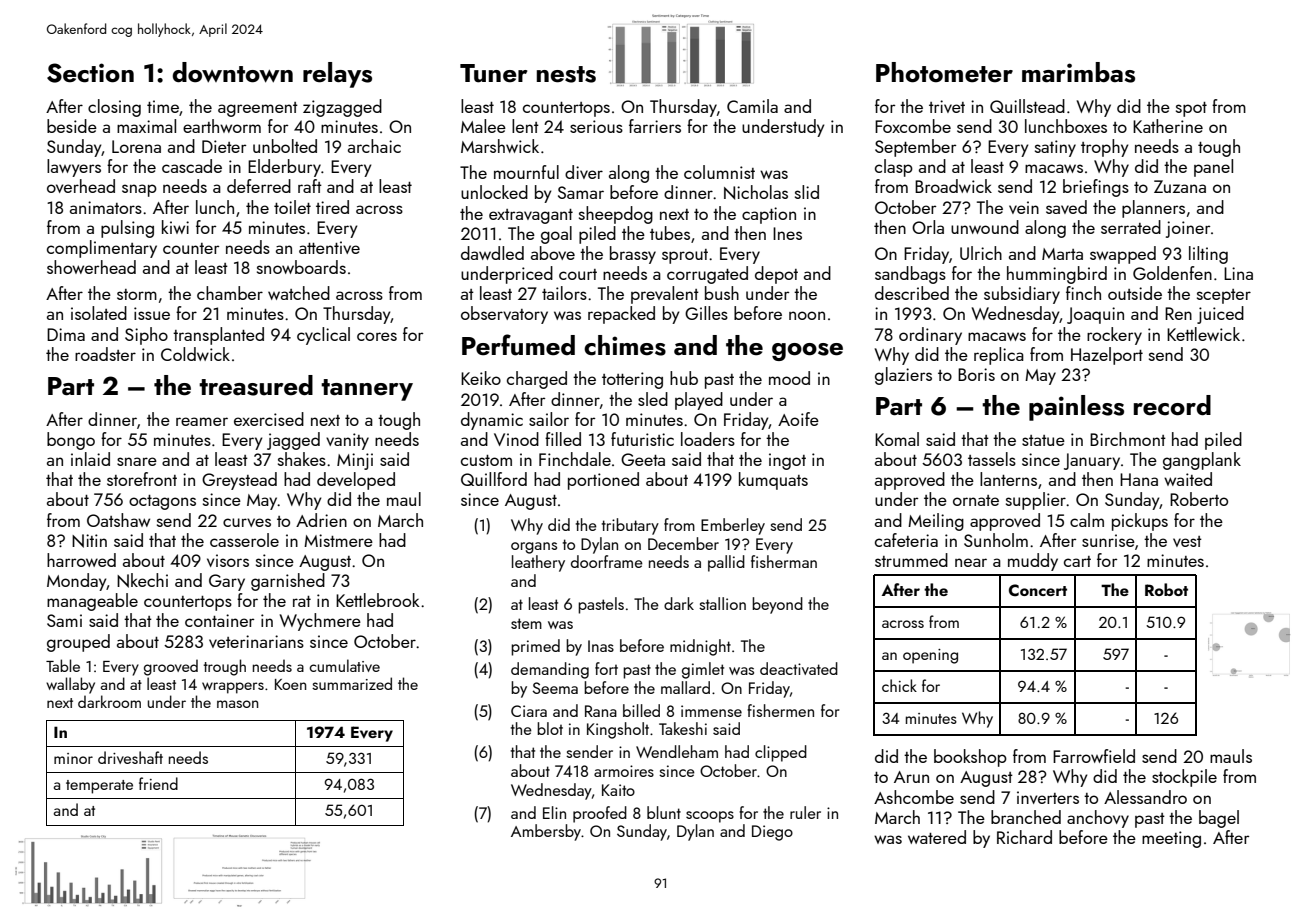 Image resolution: width=1308 pixels, height=924 pixels. Describe the element at coordinates (772, 833) in the image. I see `Diego` at that location.
